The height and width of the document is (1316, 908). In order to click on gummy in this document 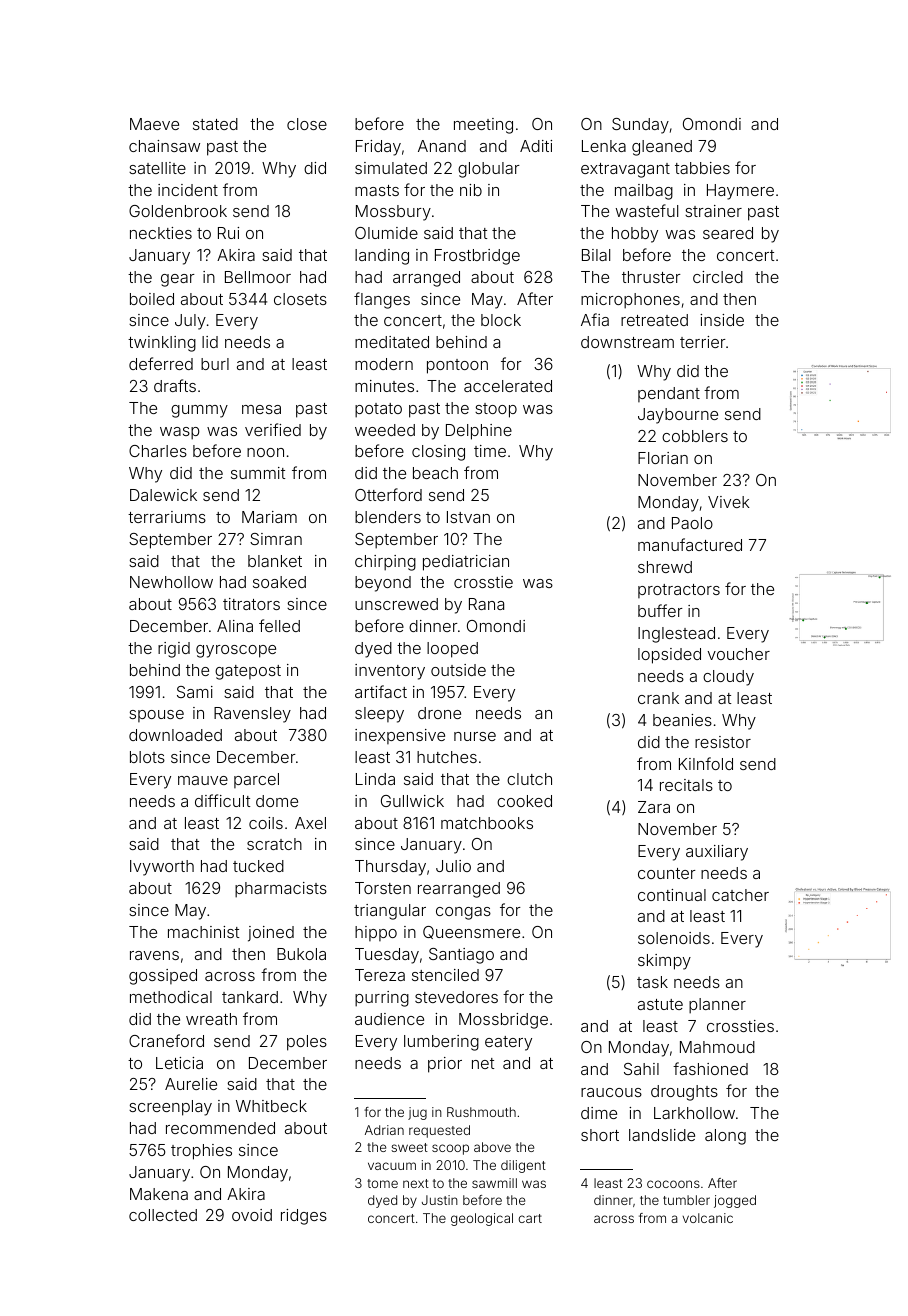, I will do `click(199, 411)`.
